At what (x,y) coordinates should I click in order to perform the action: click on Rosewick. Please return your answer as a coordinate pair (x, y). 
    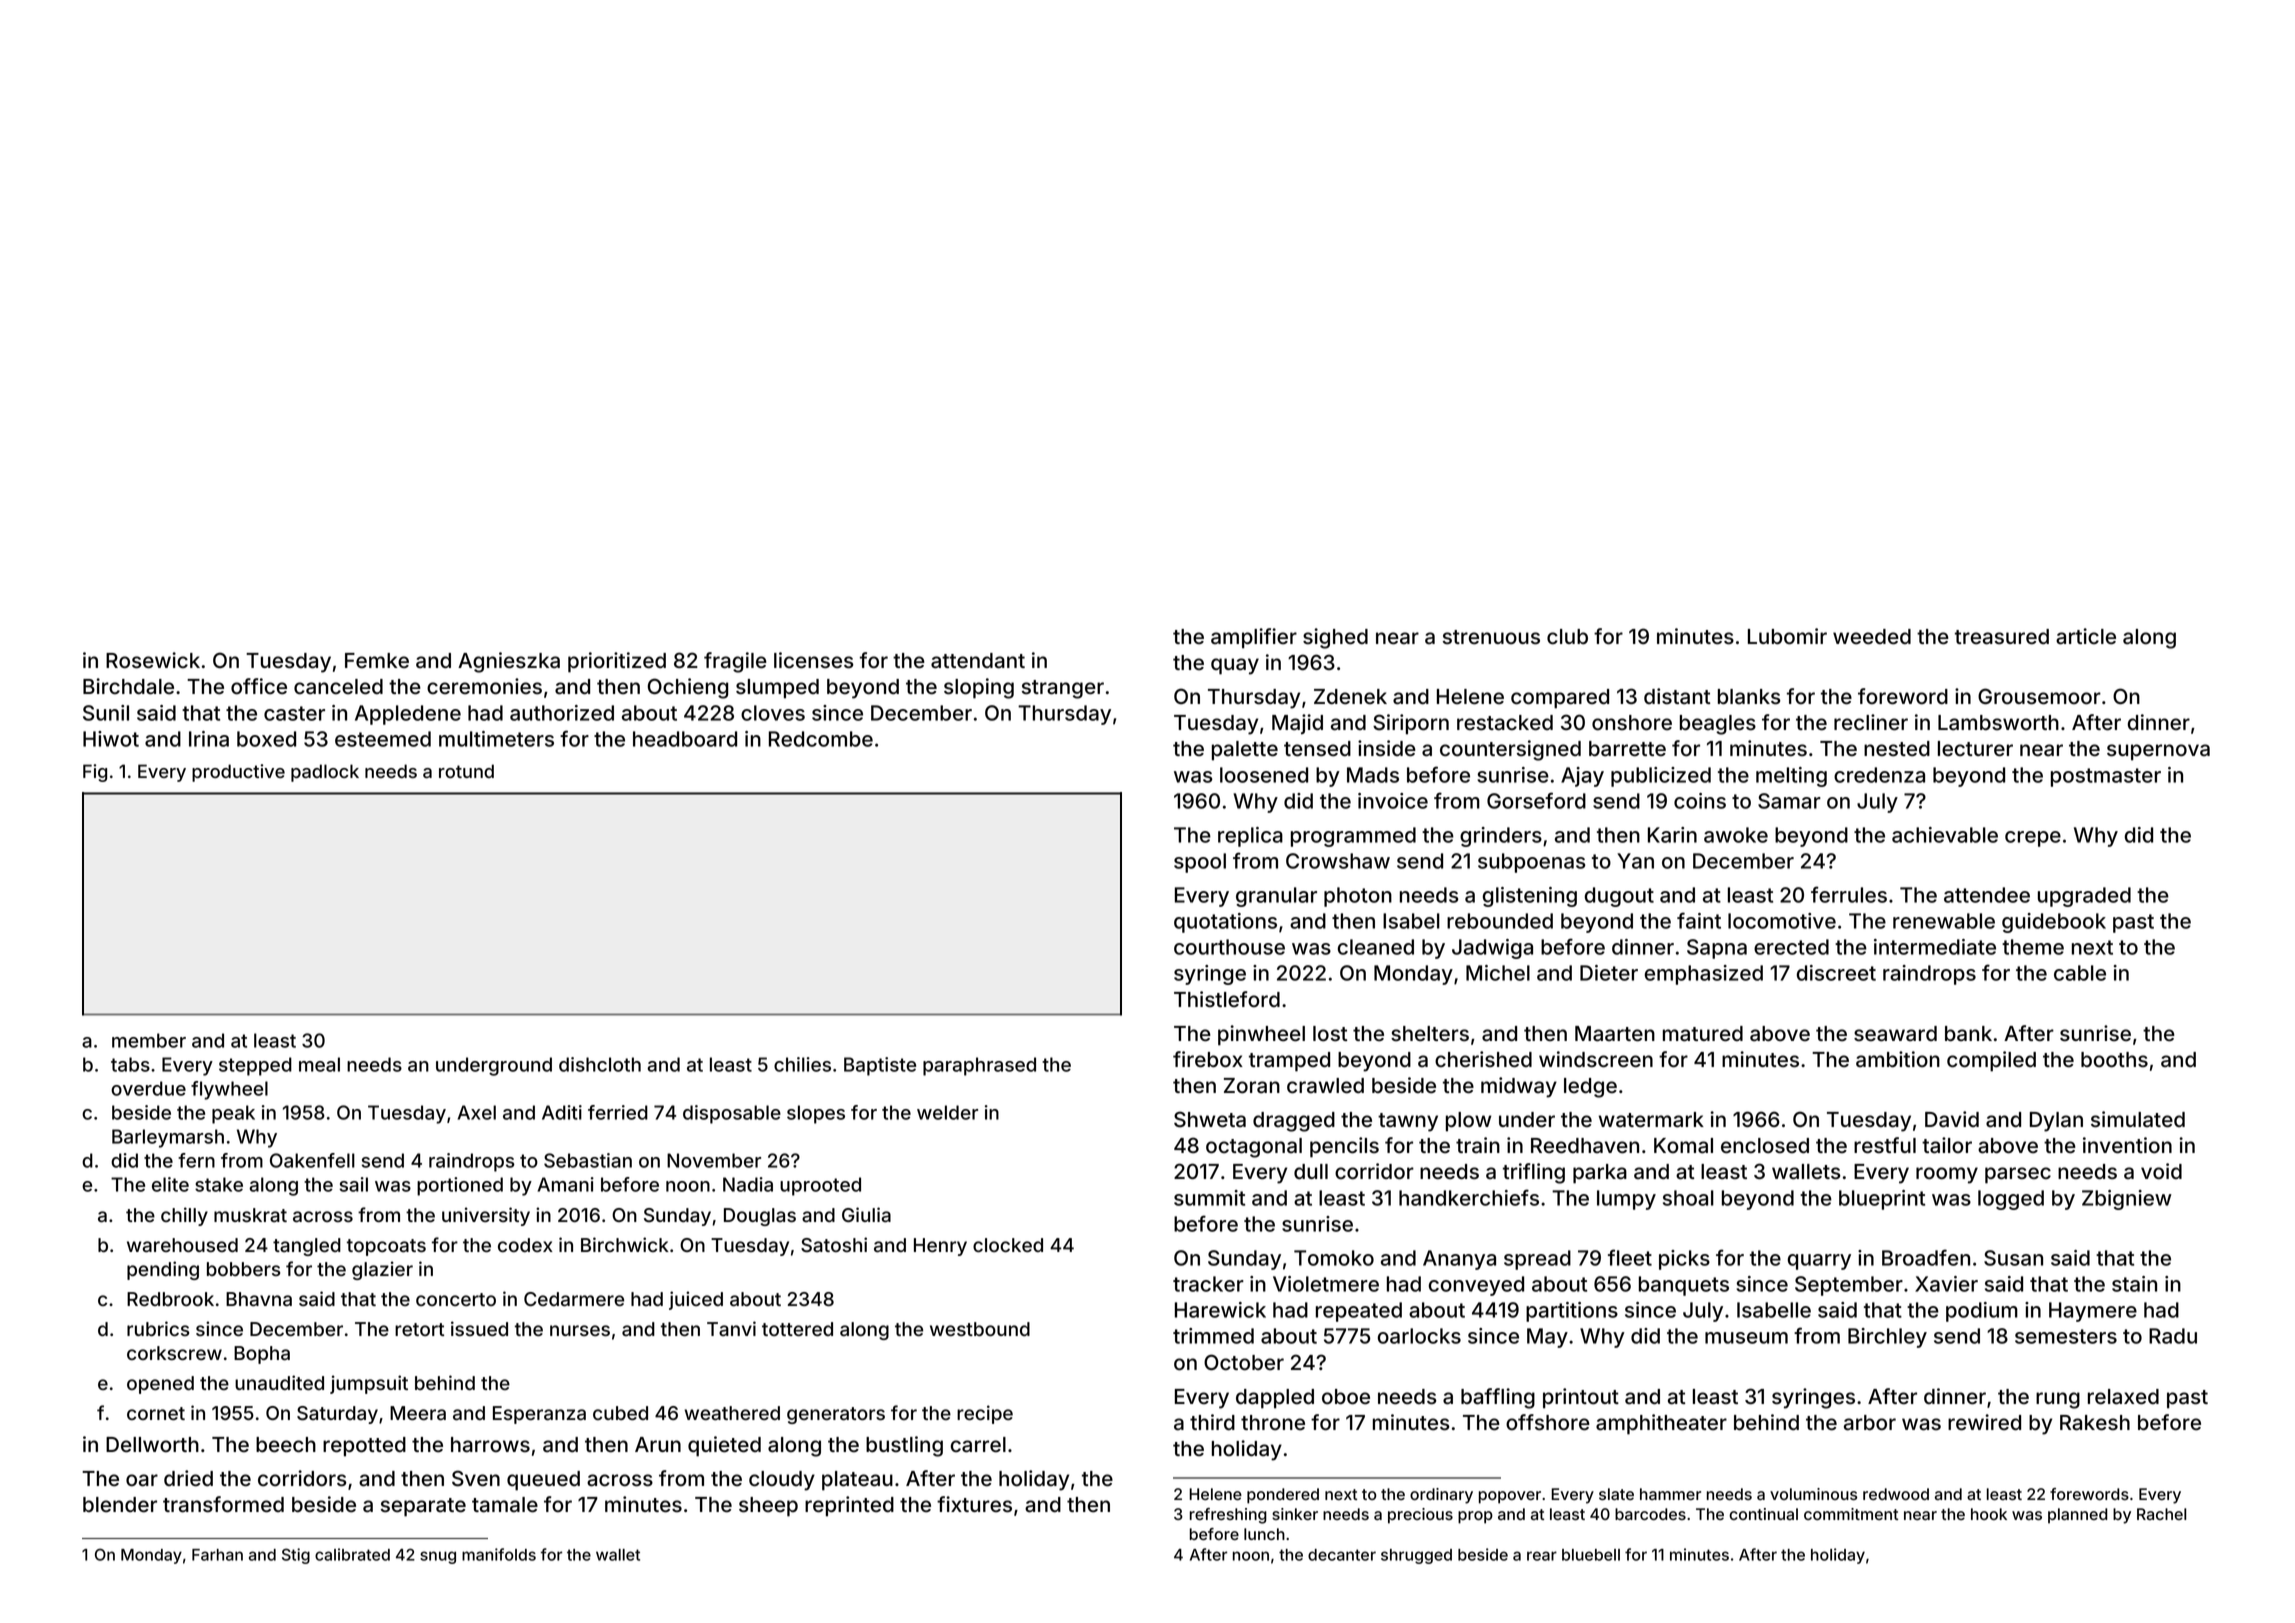
    Looking at the image, I should click on (153, 660).
